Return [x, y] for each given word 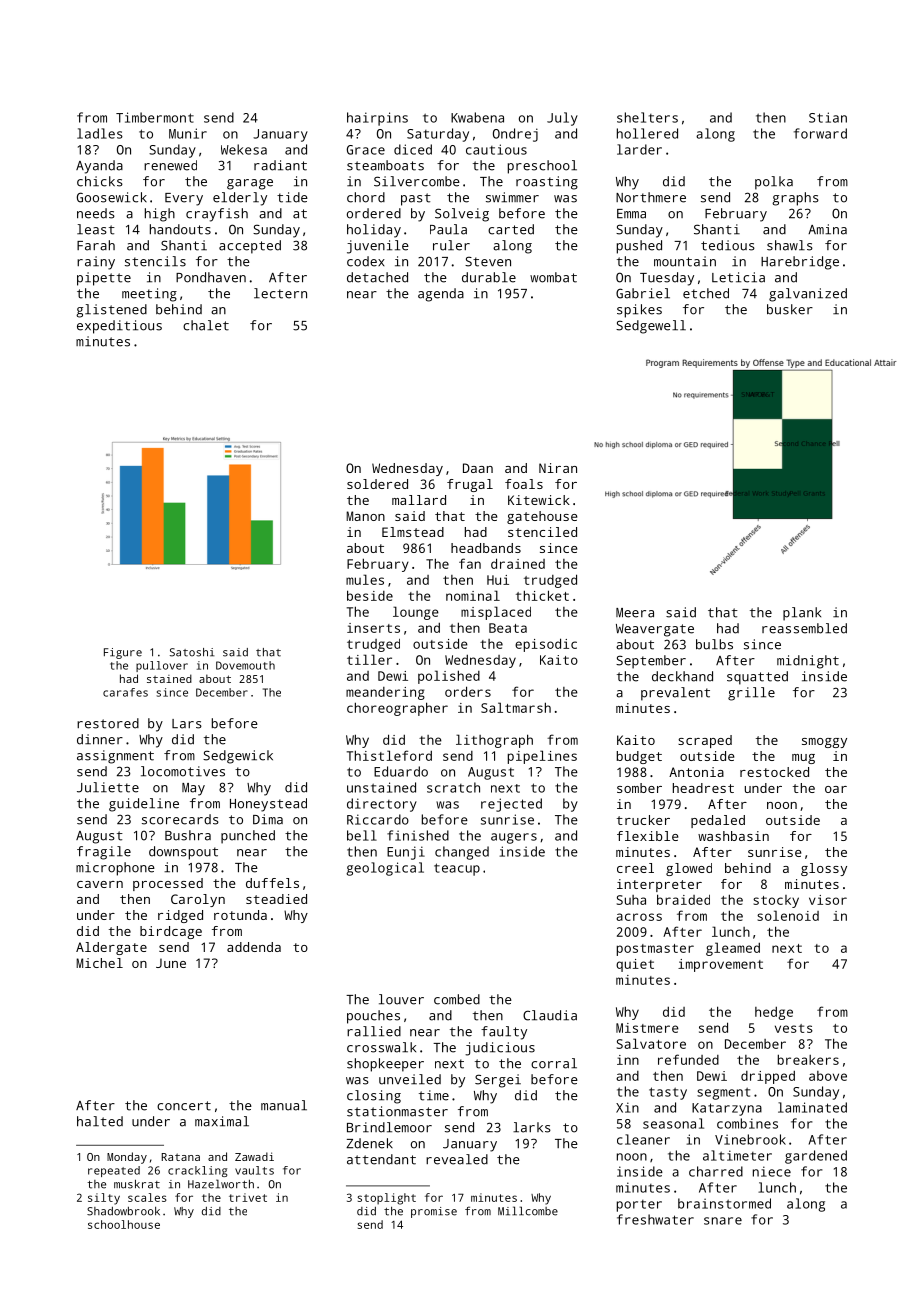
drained [518, 563]
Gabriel [643, 293]
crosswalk [381, 1047]
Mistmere [647, 1028]
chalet [206, 325]
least [96, 229]
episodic [546, 645]
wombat [553, 277]
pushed [639, 247]
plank [802, 614]
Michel [99, 963]
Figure [123, 653]
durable [489, 277]
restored [108, 723]
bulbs [714, 644]
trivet [248, 1197]
